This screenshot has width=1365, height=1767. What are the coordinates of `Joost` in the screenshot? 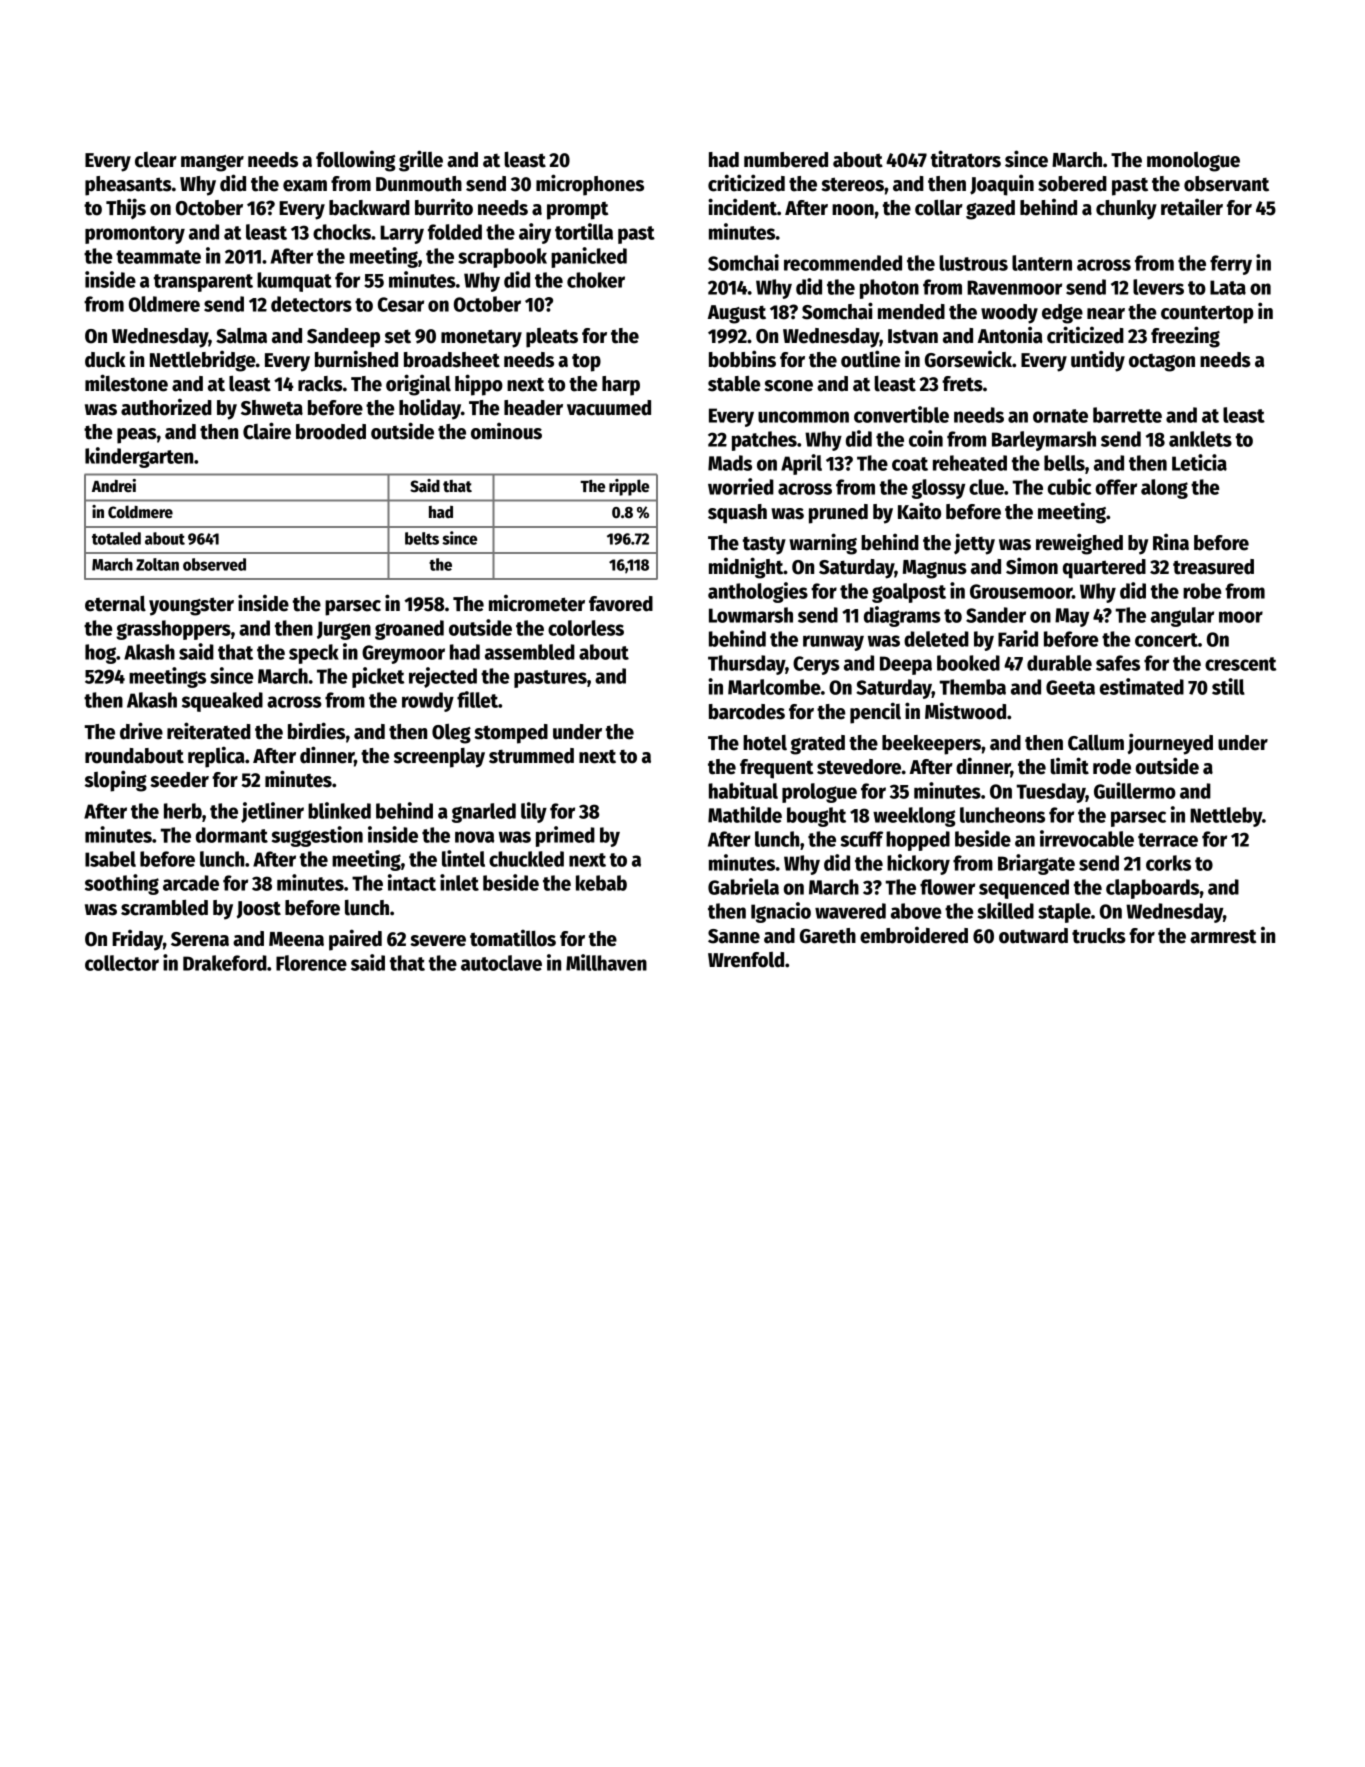 It's located at (259, 910).
